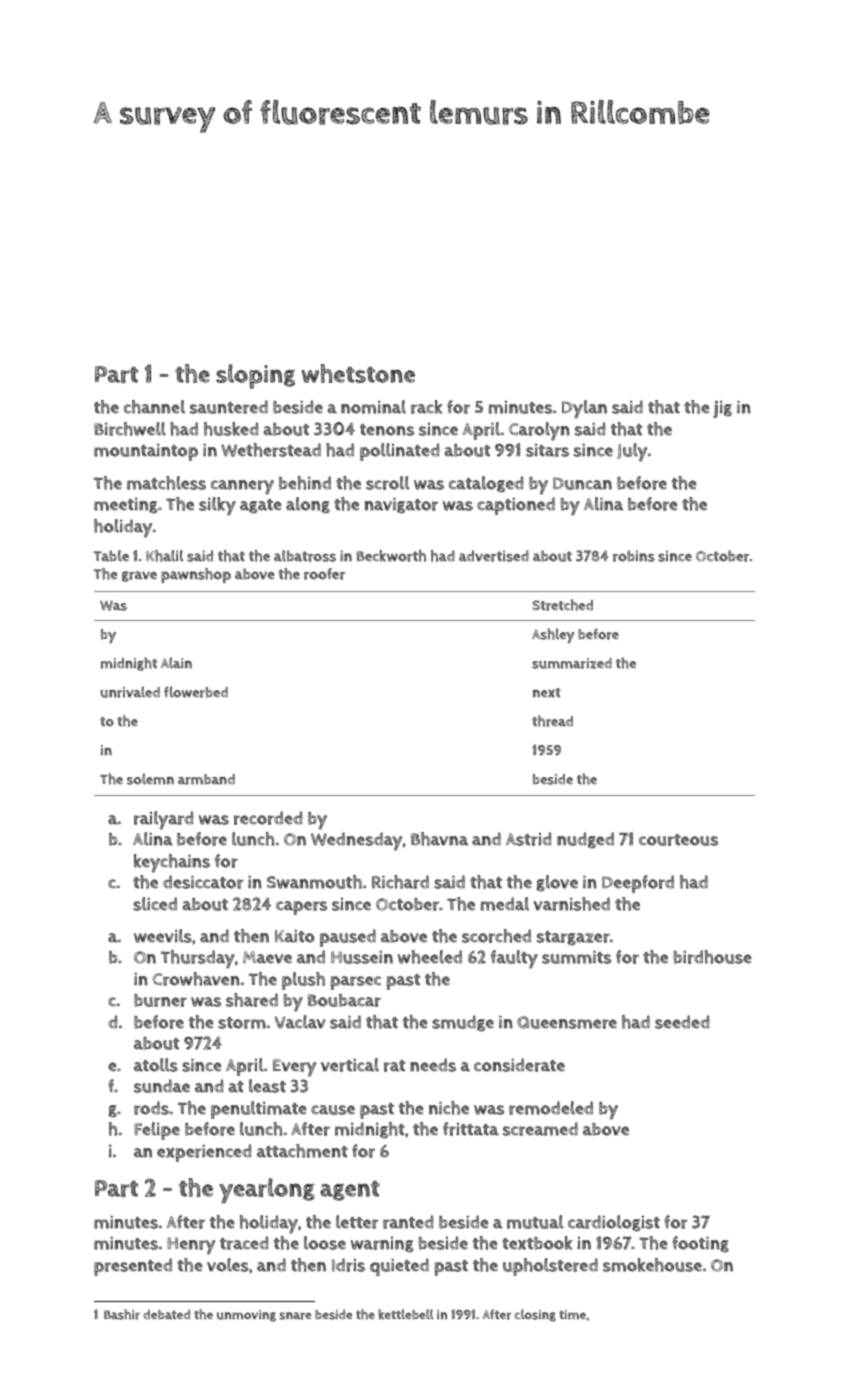  What do you see at coordinates (362, 957) in the document?
I see `Hussein` at bounding box center [362, 957].
